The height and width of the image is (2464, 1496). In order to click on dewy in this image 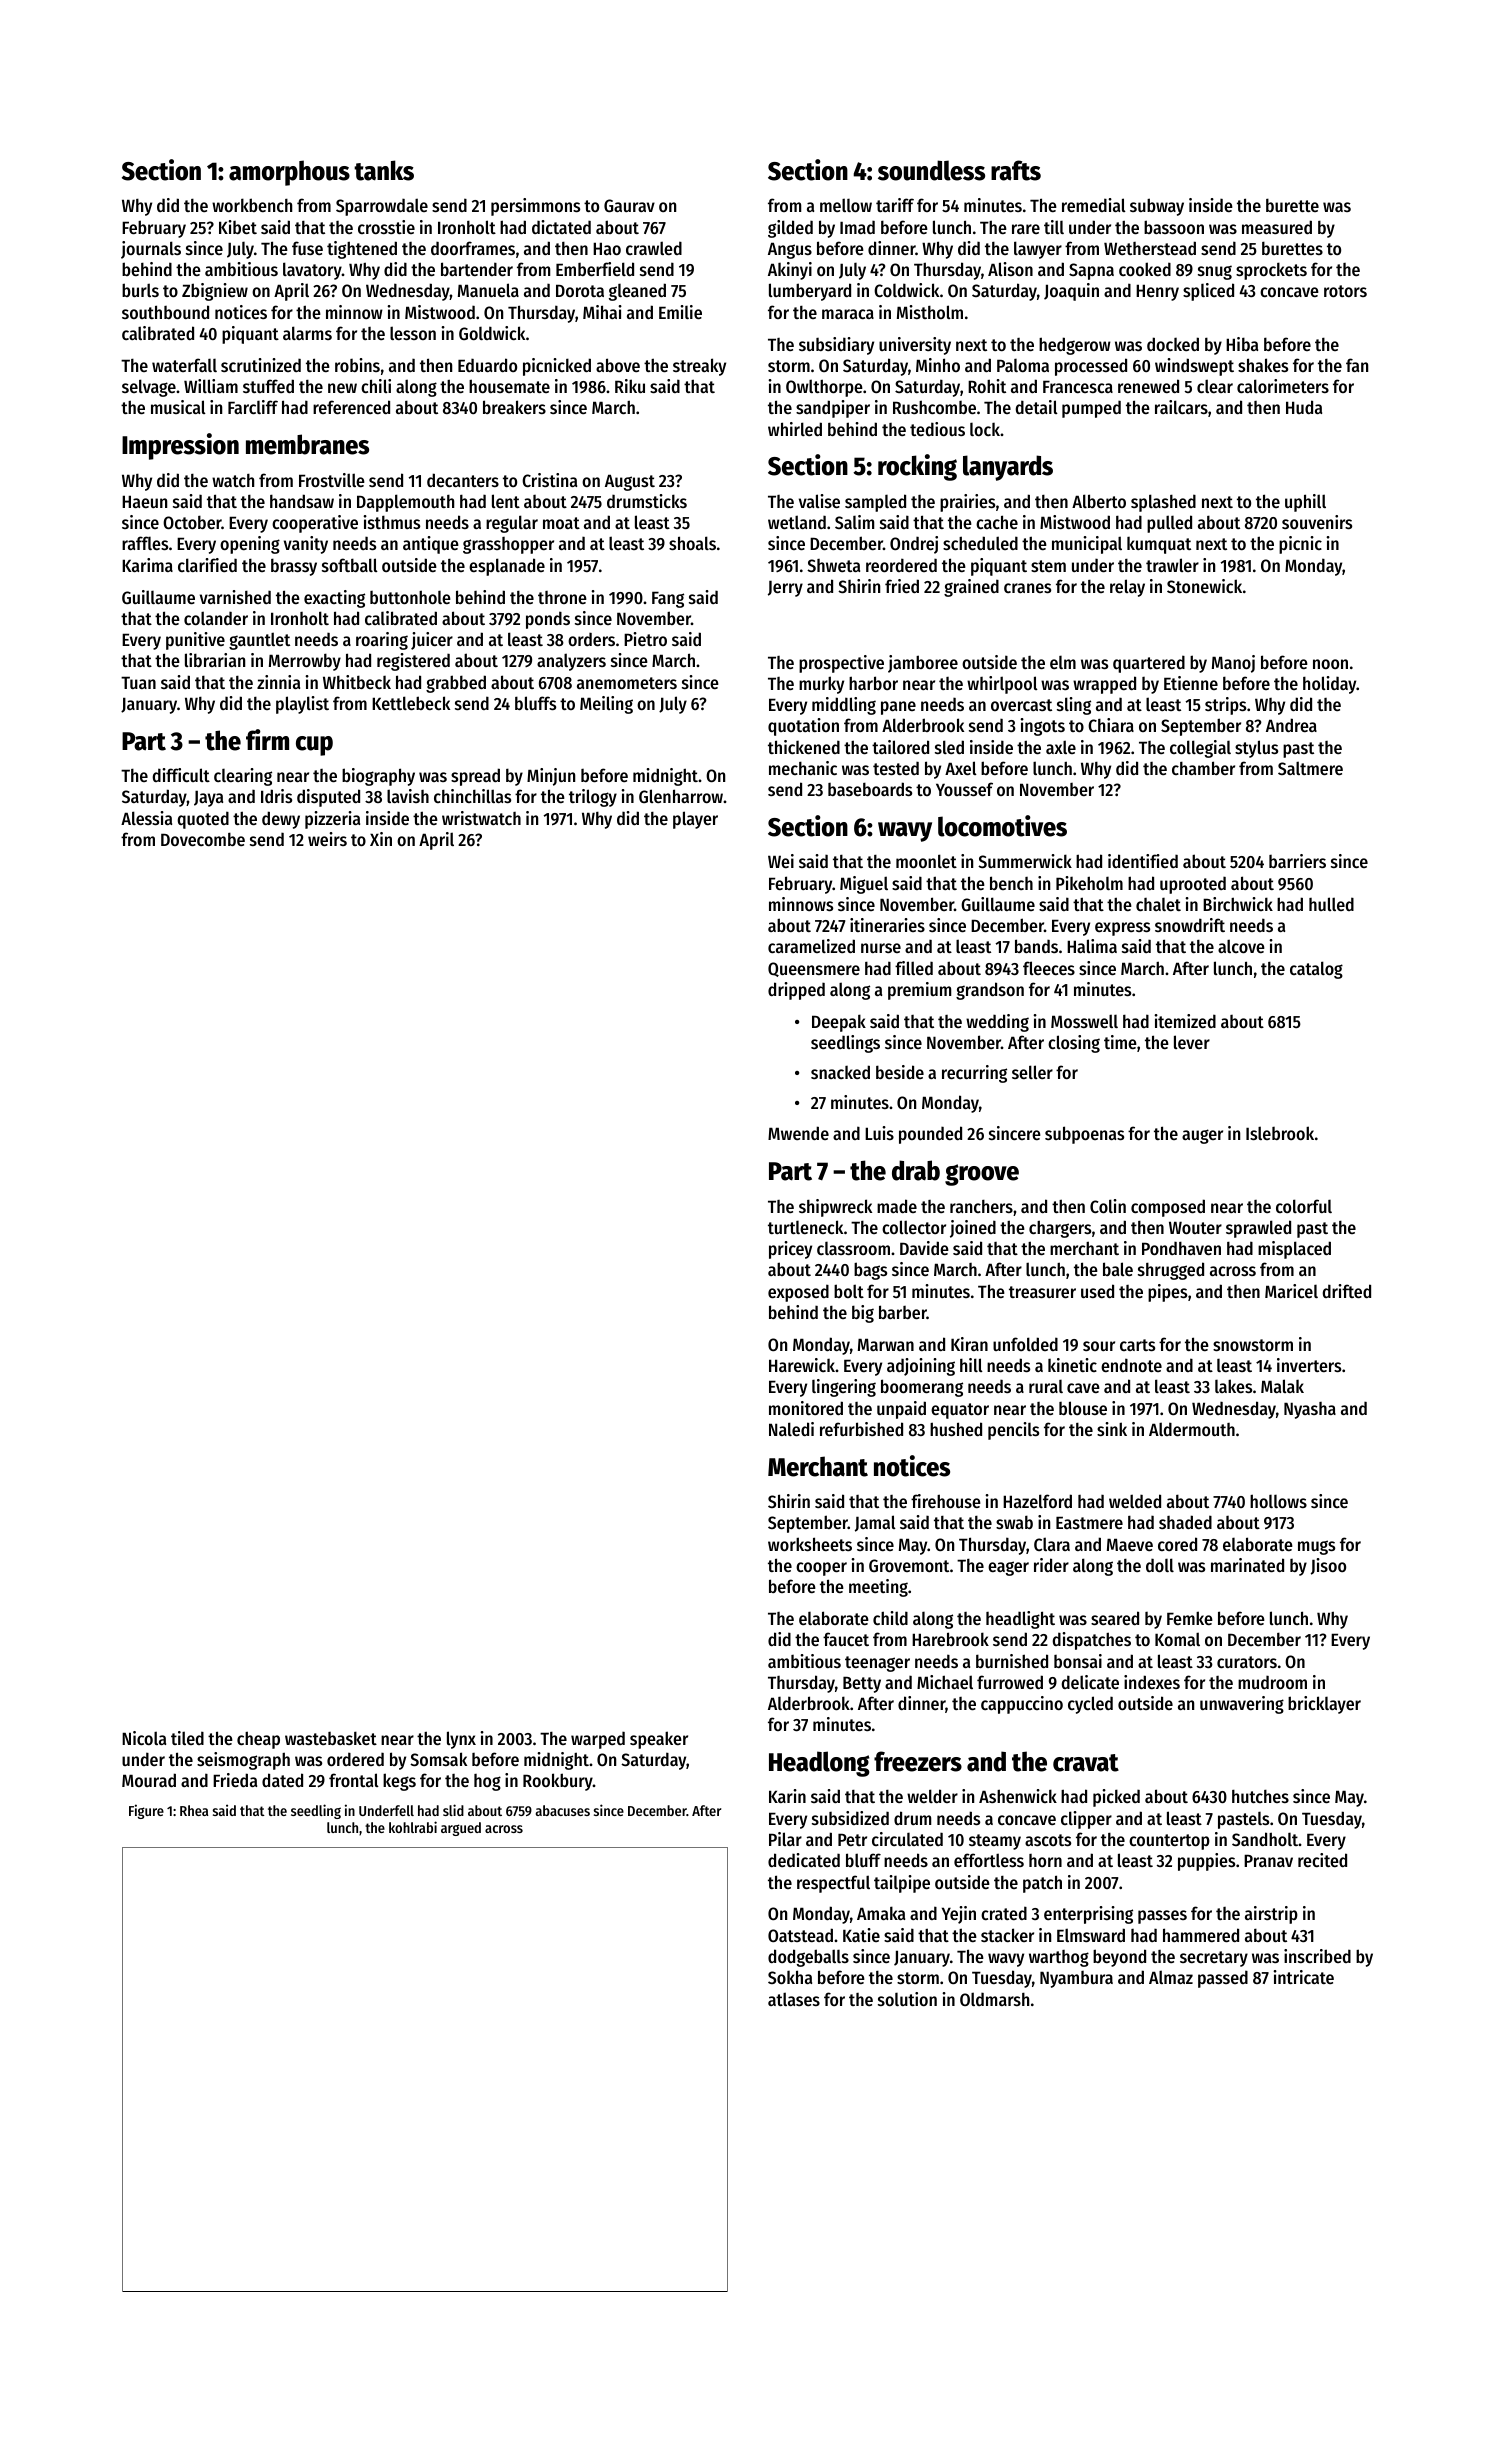, I will do `click(281, 820)`.
